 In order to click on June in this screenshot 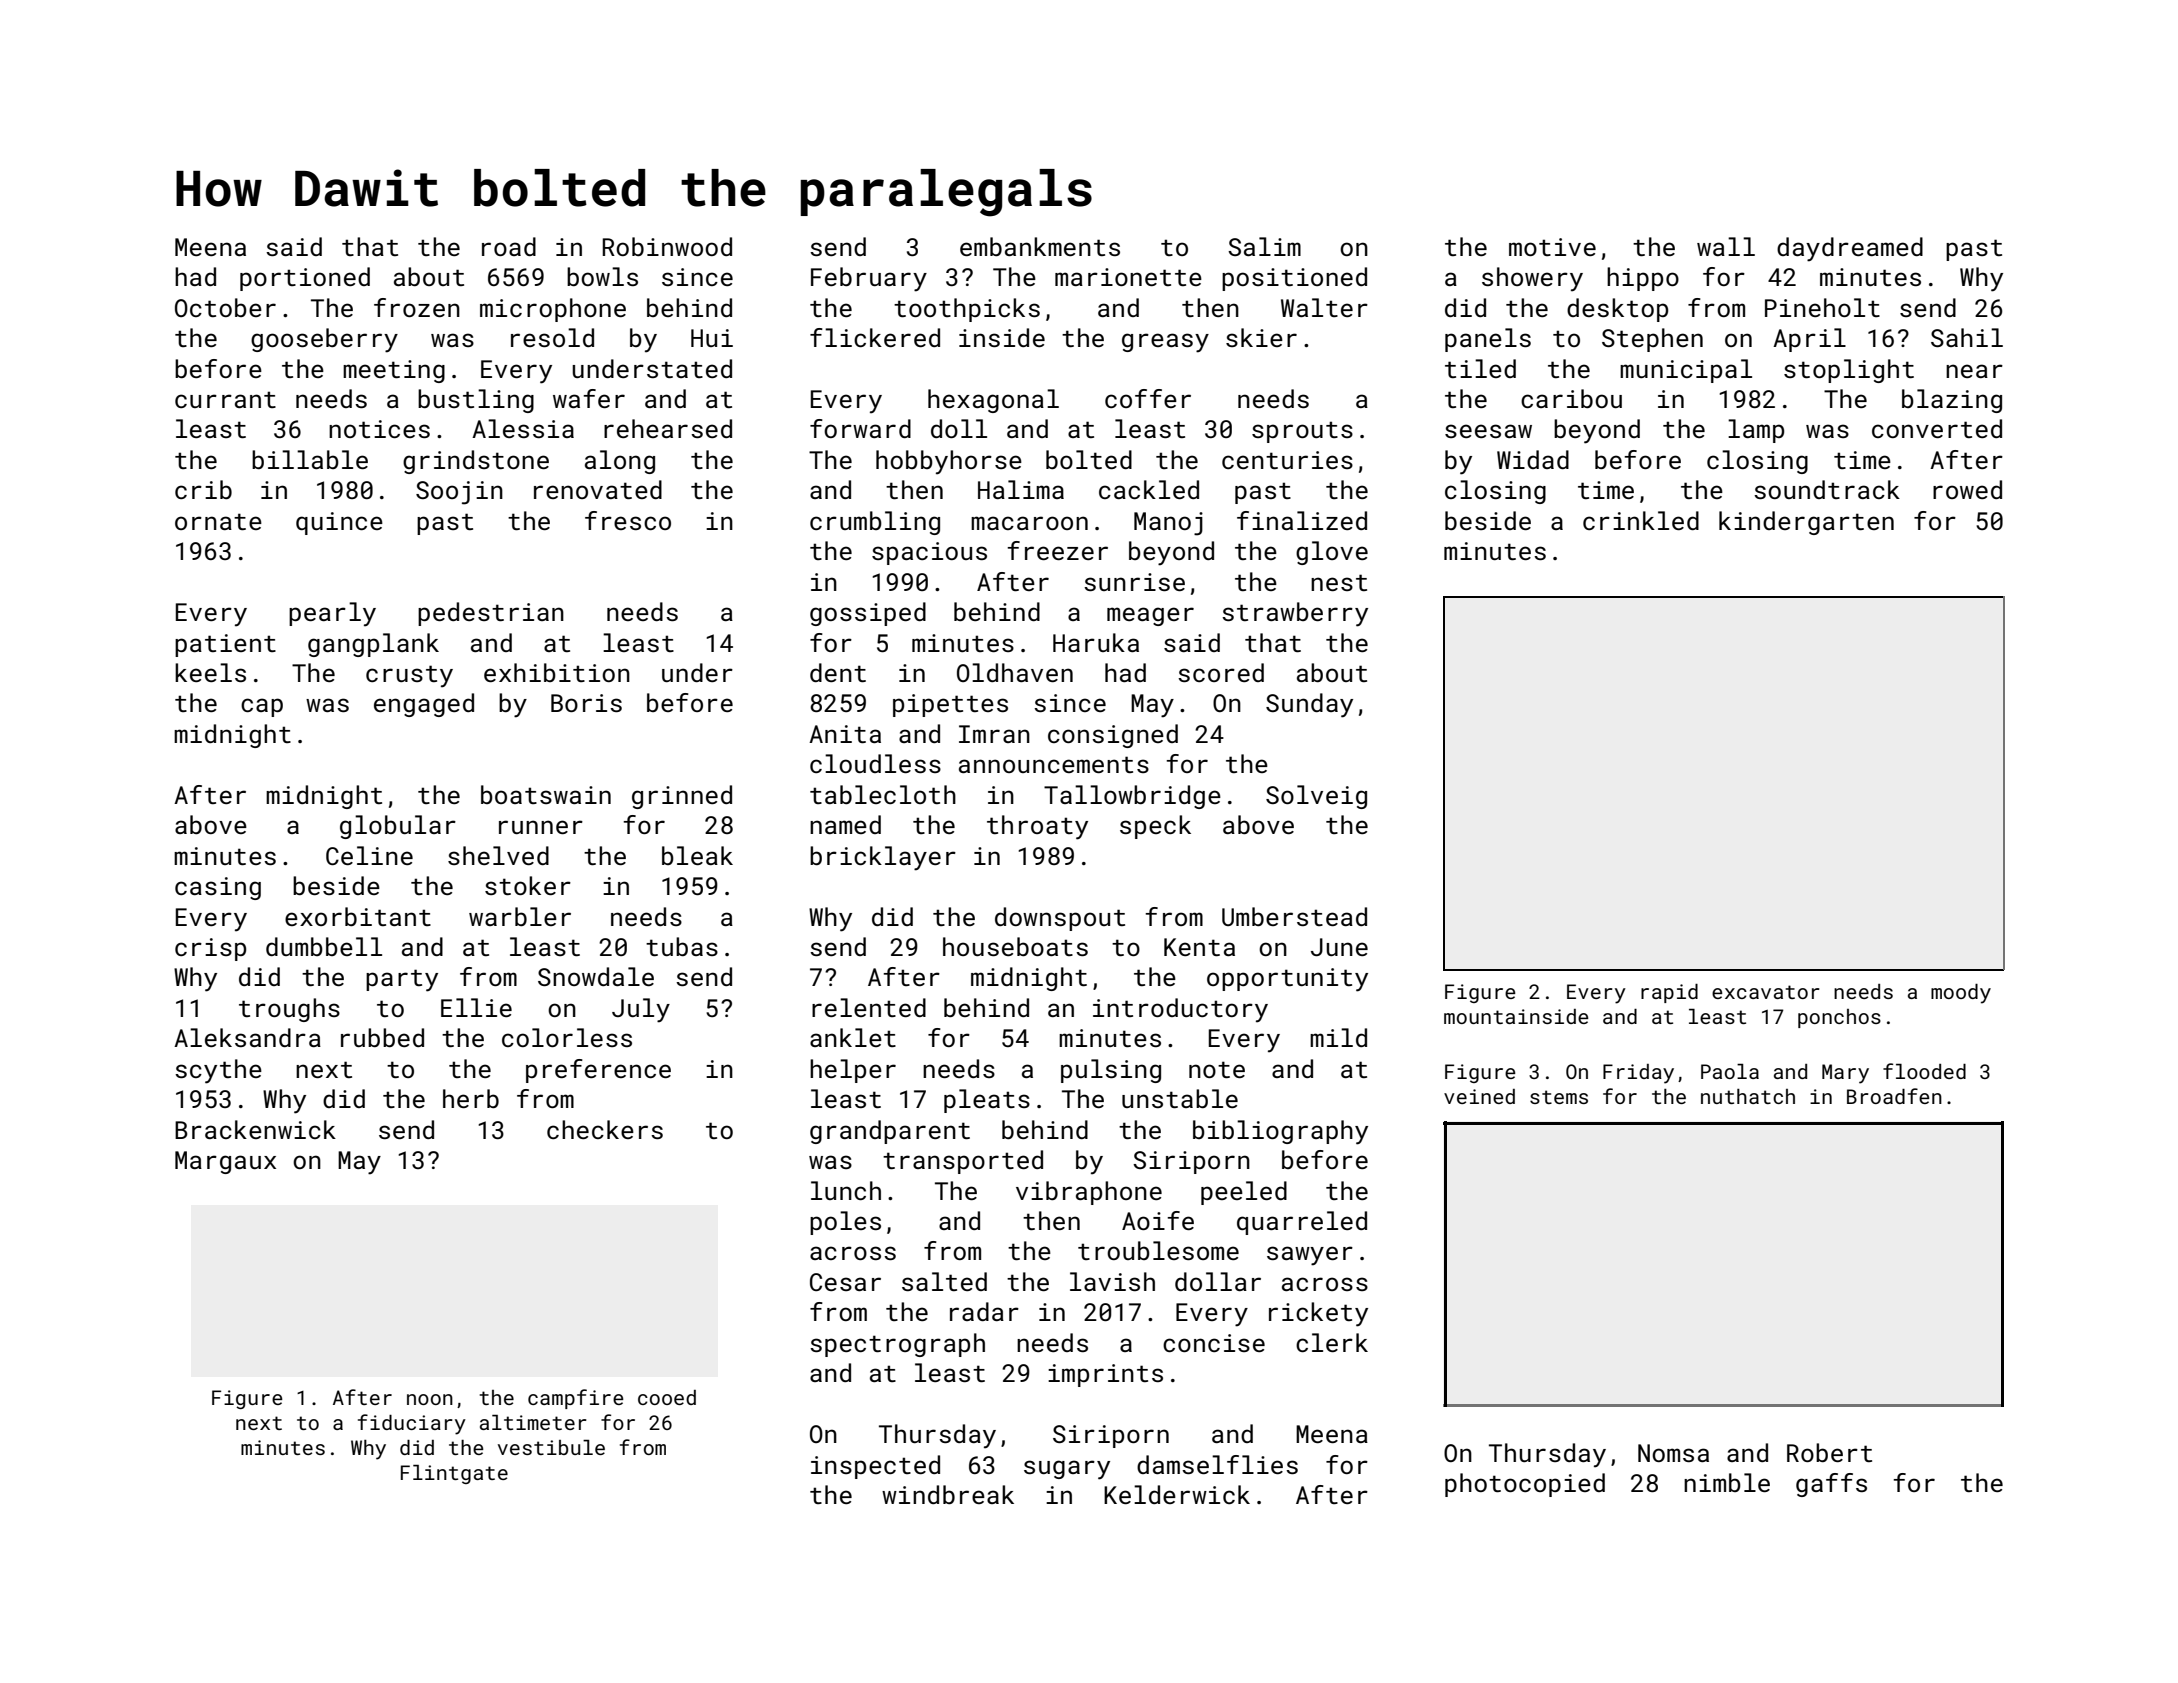, I will do `click(1339, 947)`.
